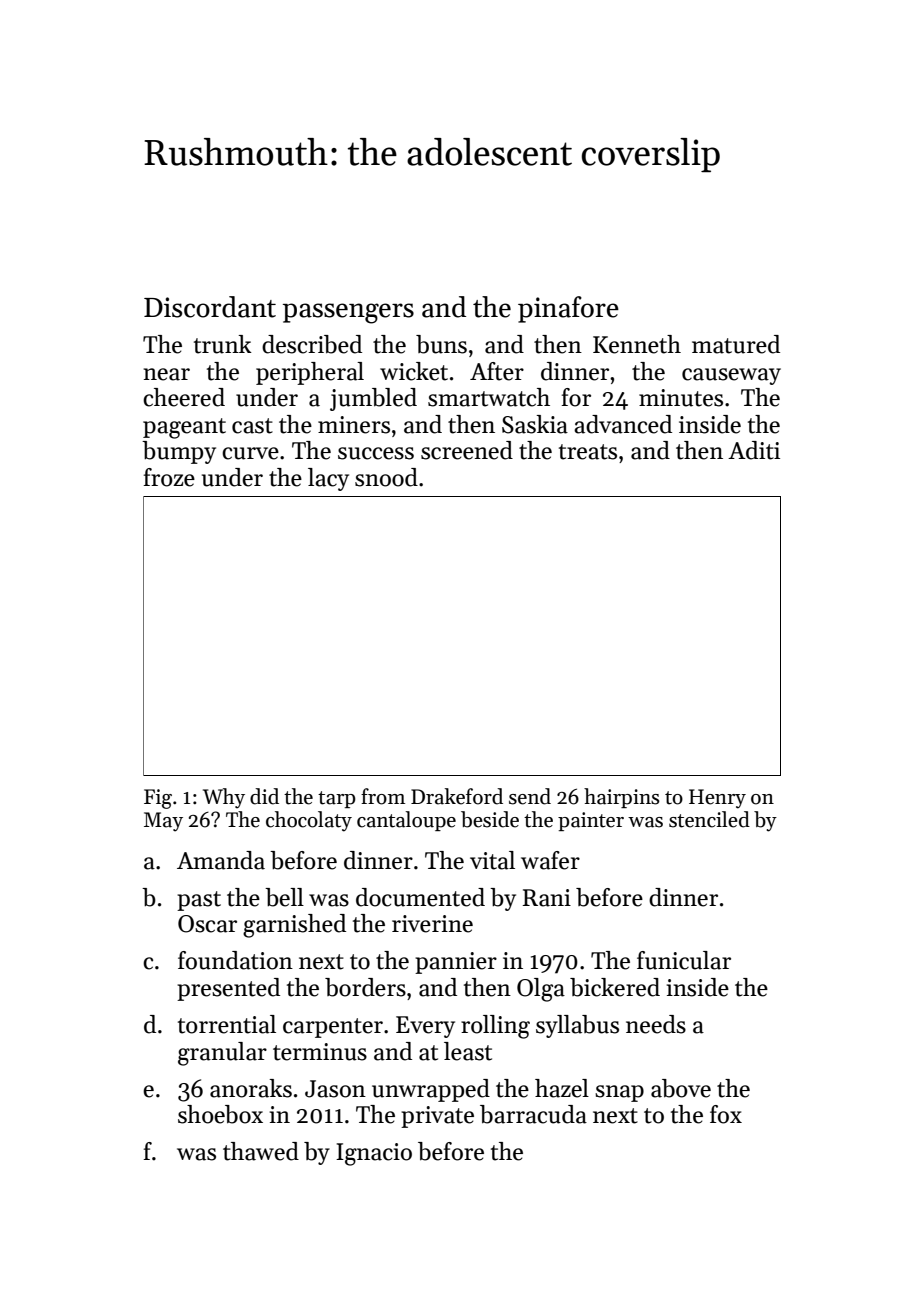 This page has width=924, height=1311. Describe the element at coordinates (754, 450) in the page. I see `Aditi` at that location.
